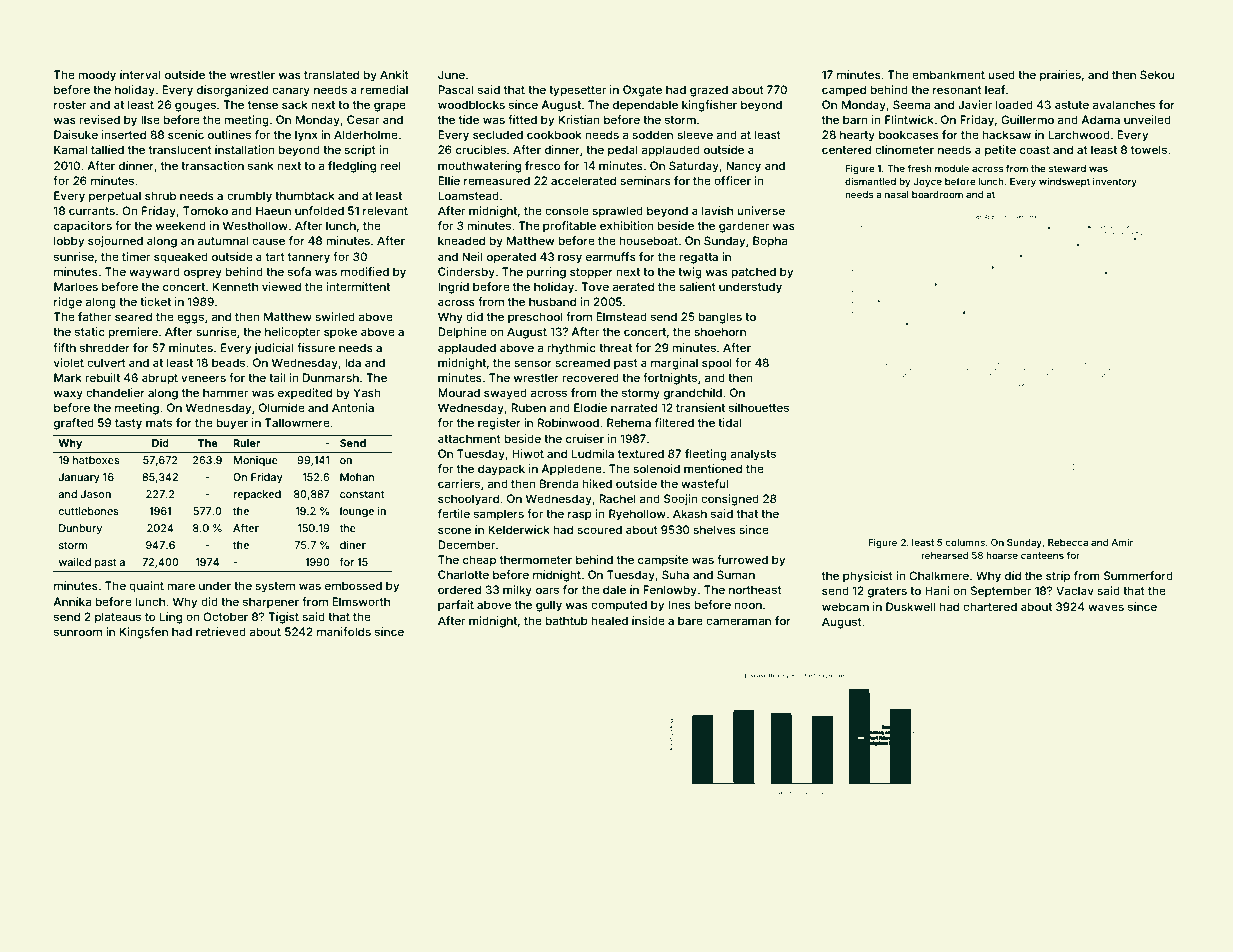 This screenshot has width=1233, height=952. I want to click on script, so click(360, 151).
